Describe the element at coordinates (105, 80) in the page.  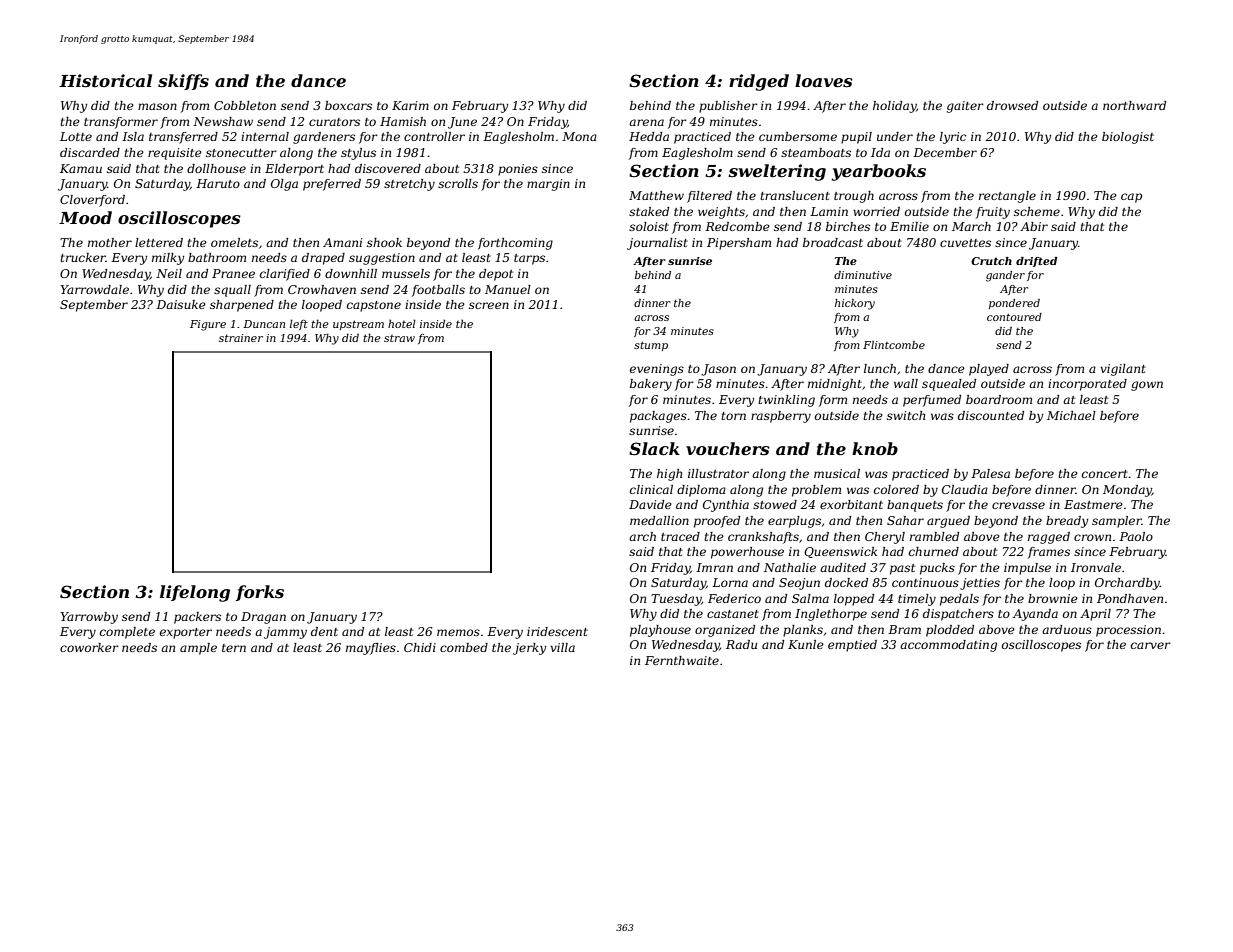
I see `Historical` at that location.
